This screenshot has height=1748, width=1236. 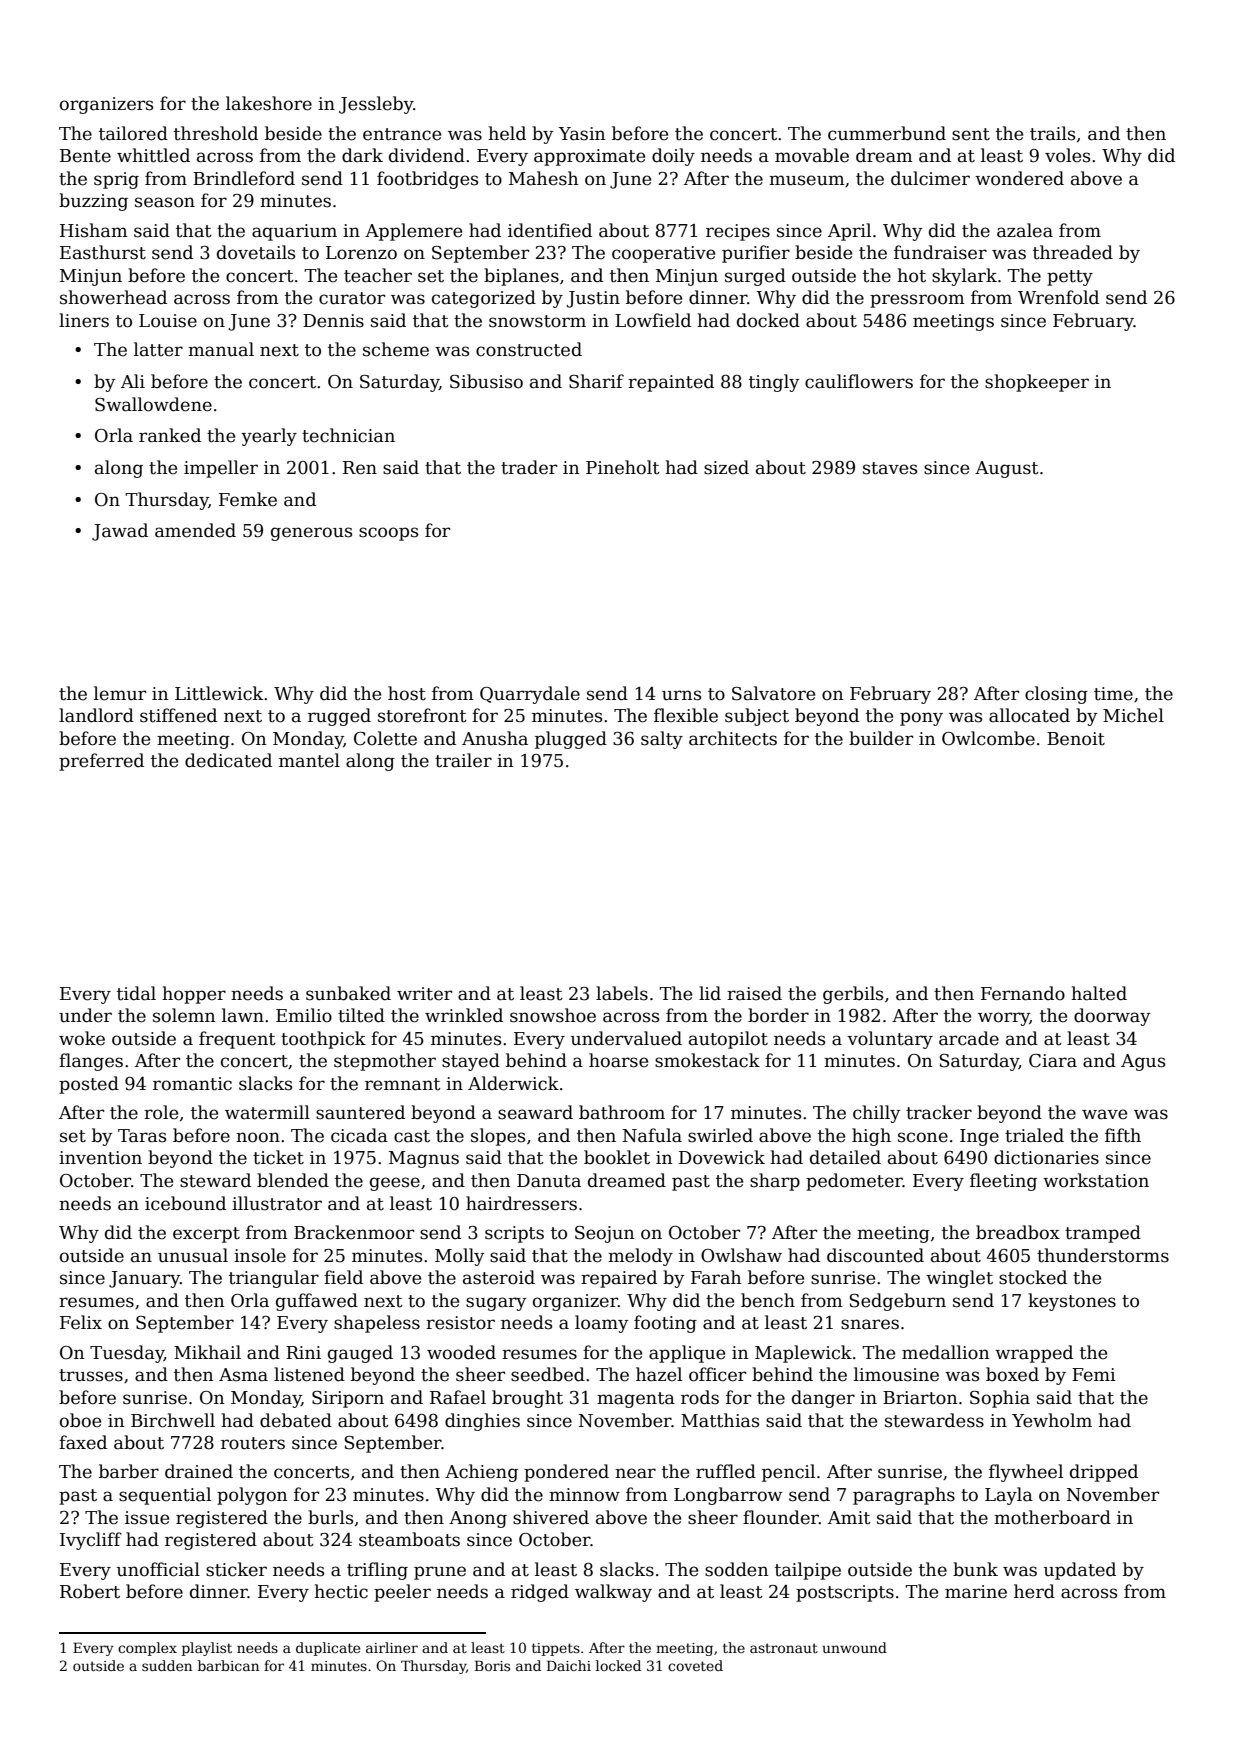 I want to click on skylark, so click(x=964, y=277).
